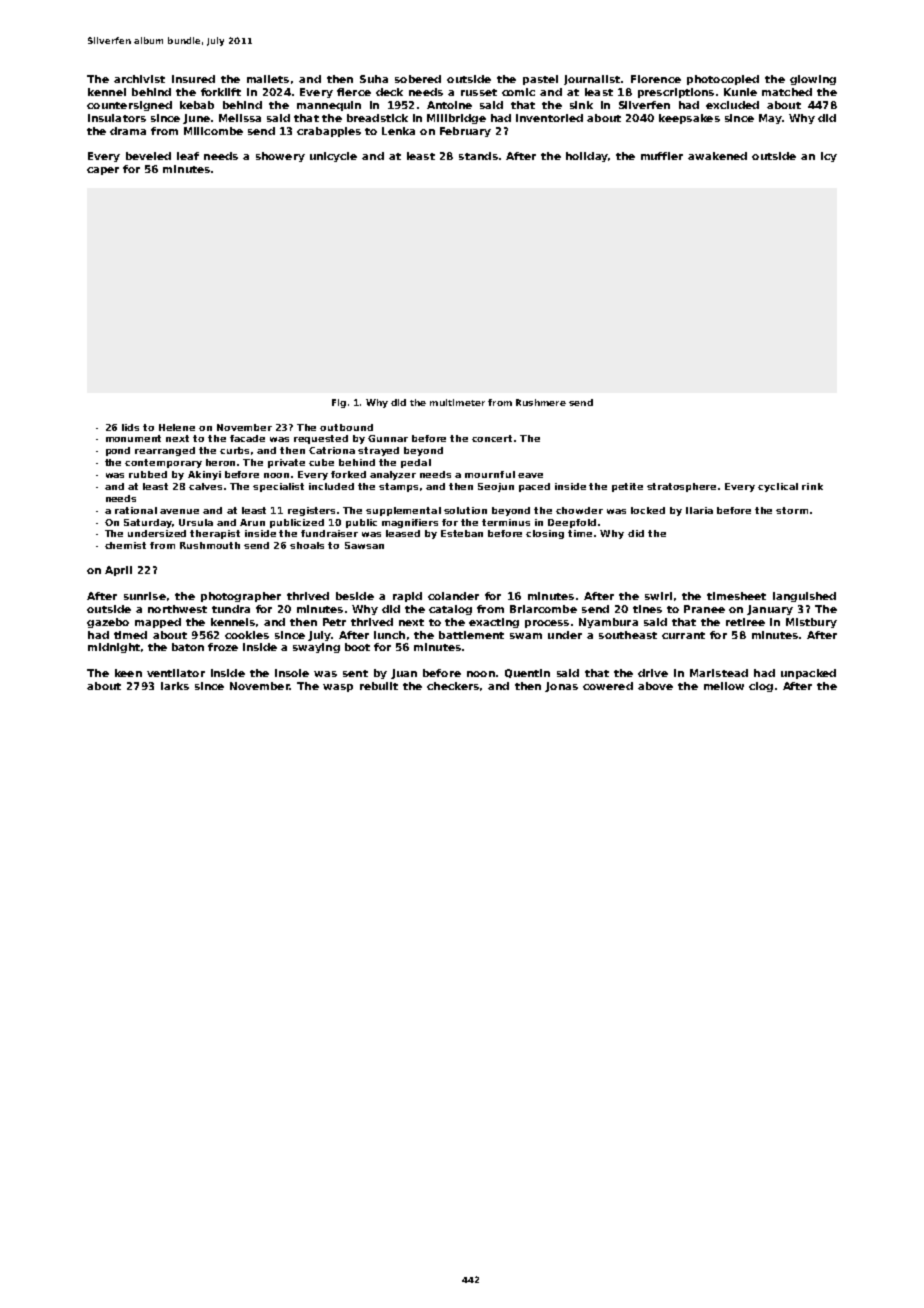 This screenshot has height=1308, width=924. What do you see at coordinates (103, 171) in the screenshot?
I see `caper` at bounding box center [103, 171].
